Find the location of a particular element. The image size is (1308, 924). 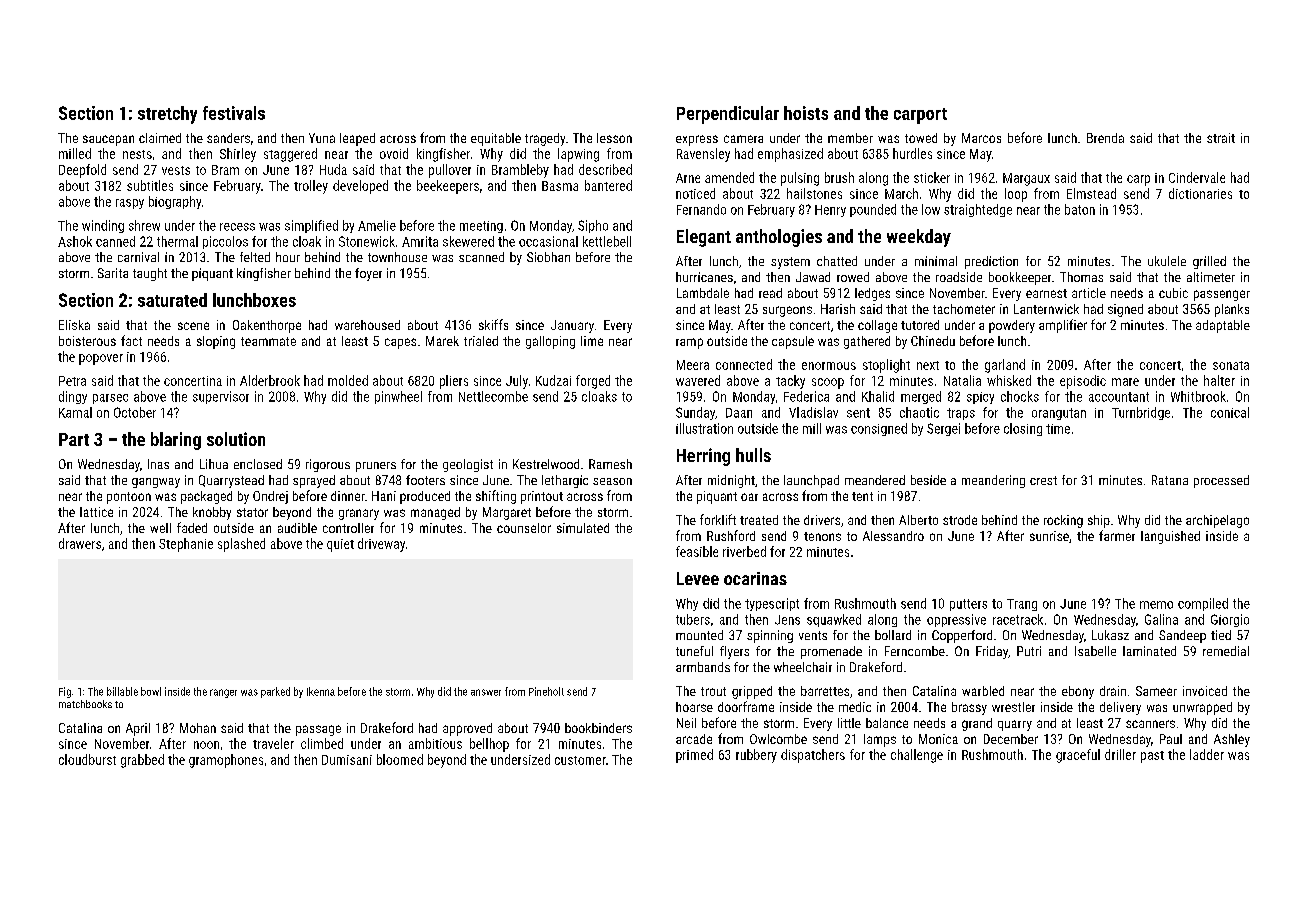

hulls is located at coordinates (753, 455).
